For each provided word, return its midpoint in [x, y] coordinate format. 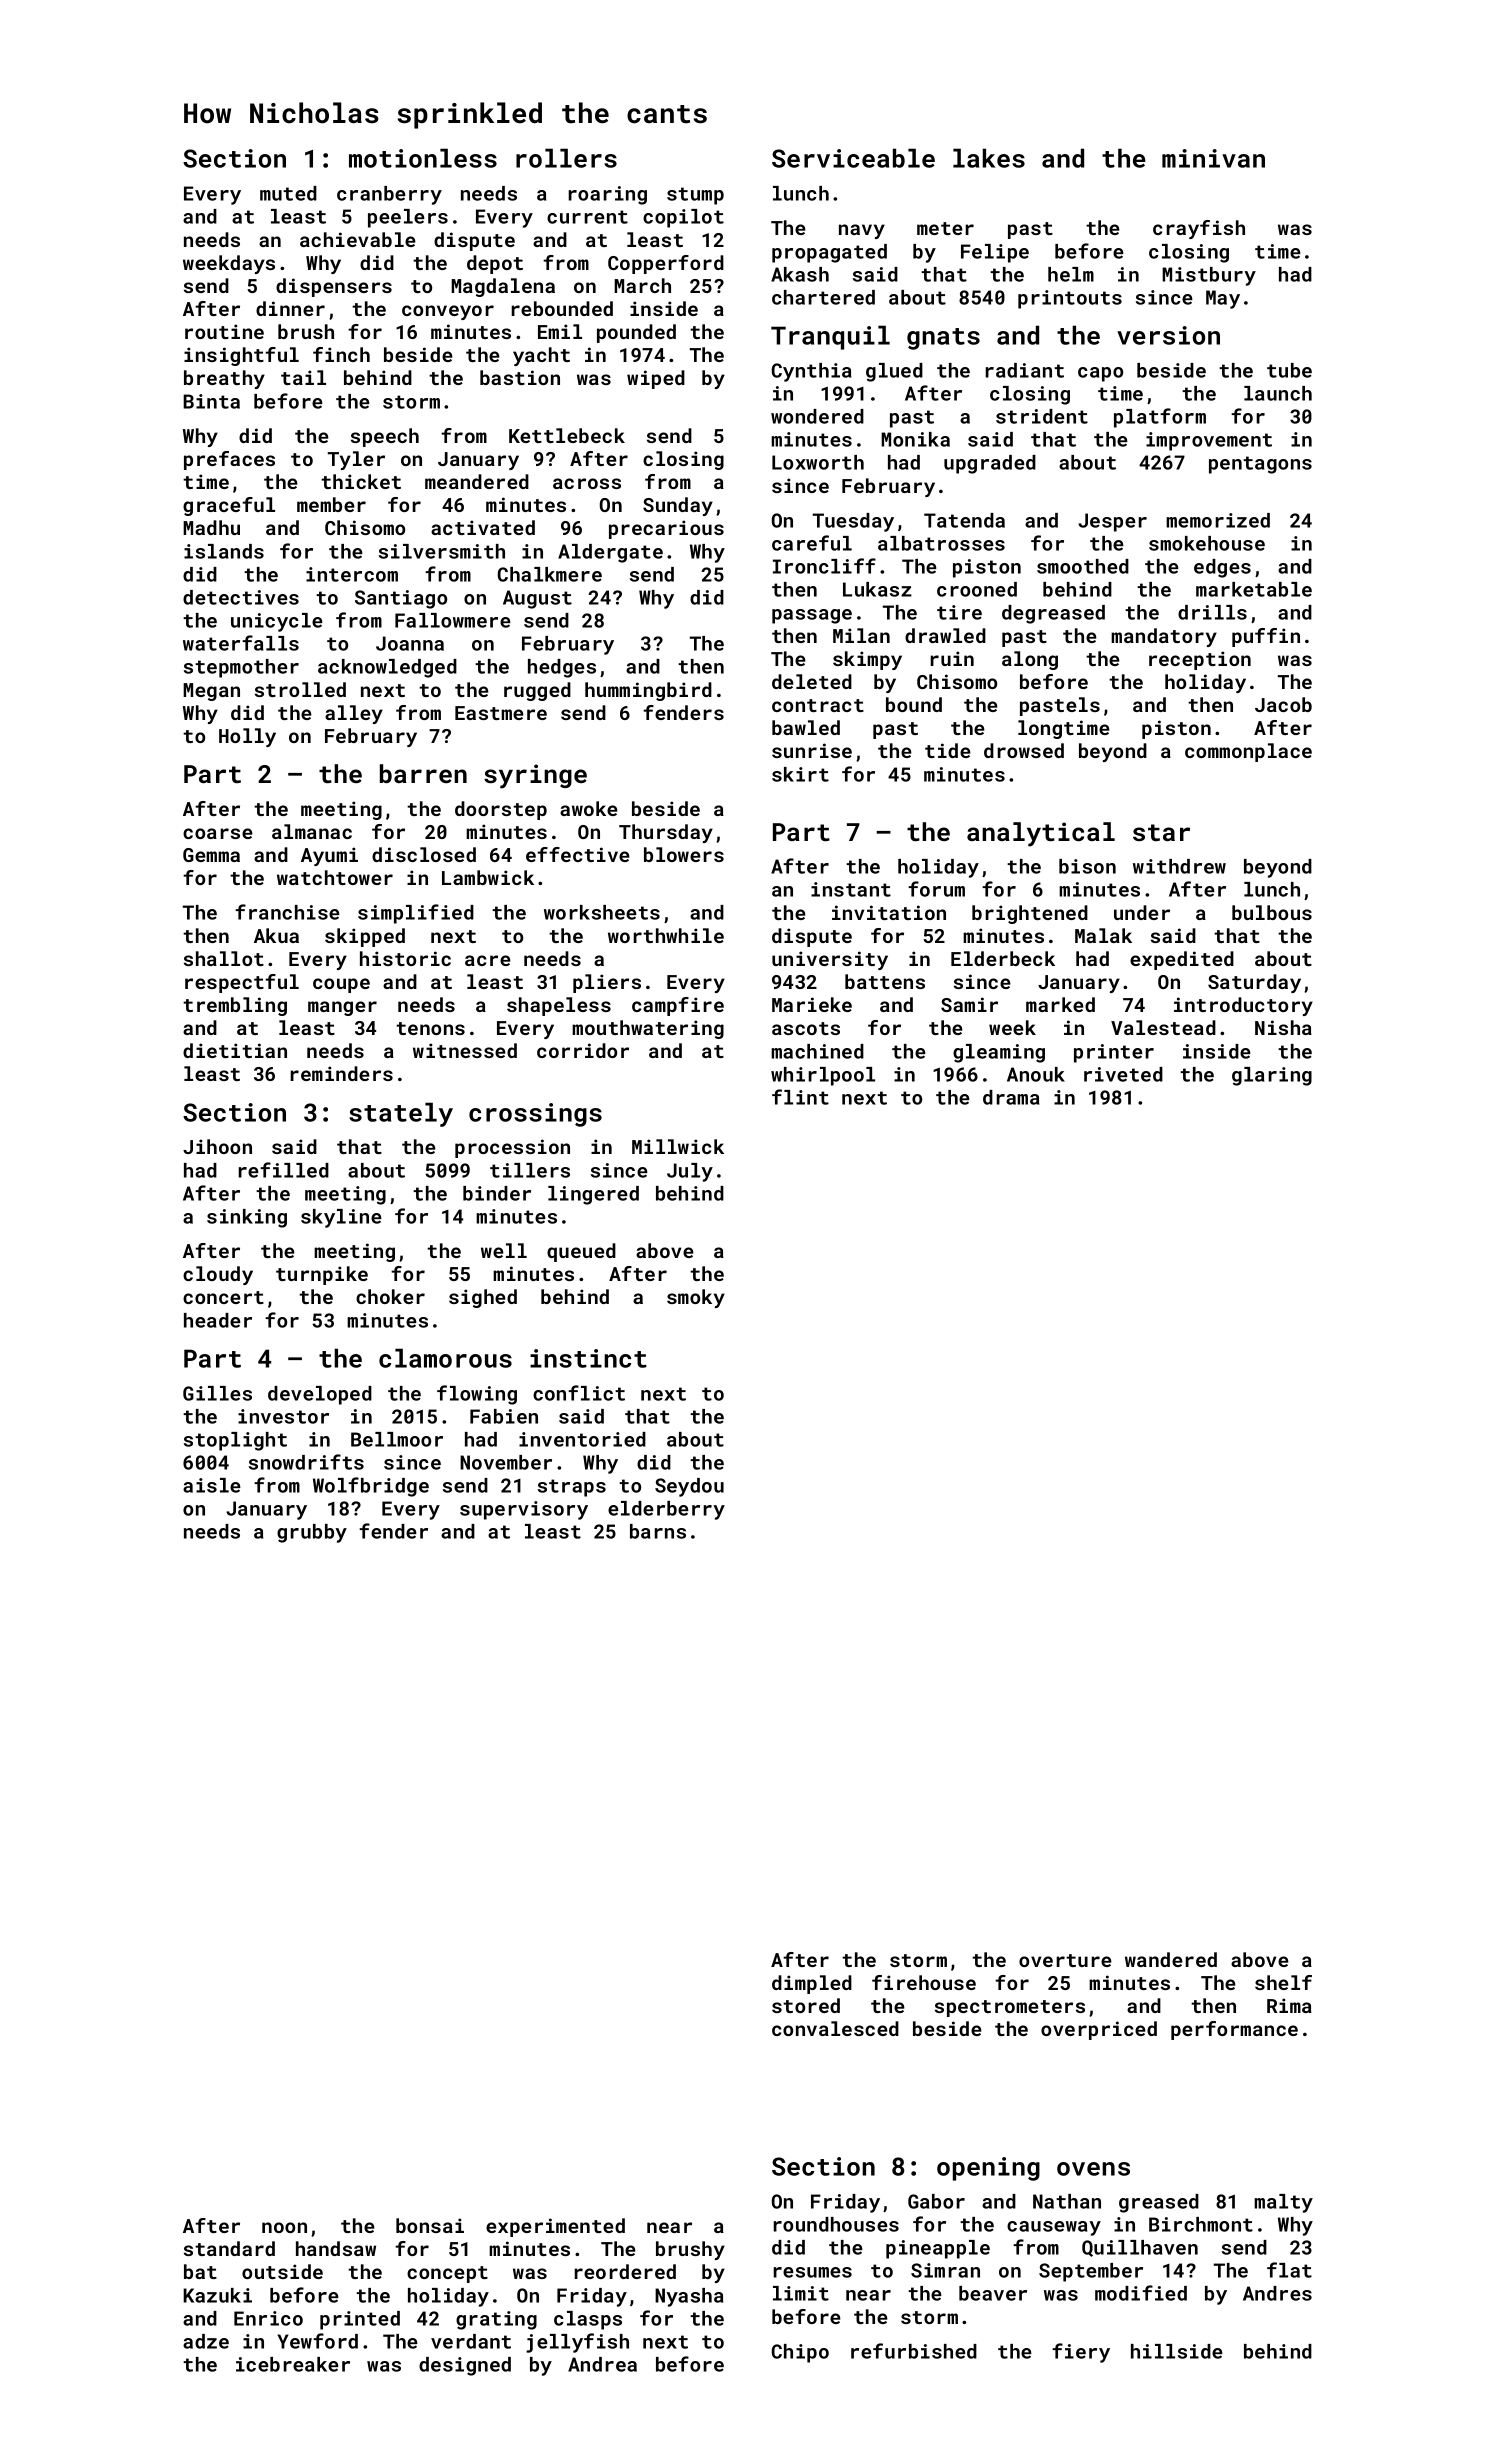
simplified [416, 914]
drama [1011, 1097]
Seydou [689, 1487]
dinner [290, 308]
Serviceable [853, 158]
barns [658, 1531]
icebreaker [293, 2364]
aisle [212, 1485]
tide [948, 750]
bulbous [1272, 912]
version [1168, 335]
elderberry [666, 1510]
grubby [312, 1533]
